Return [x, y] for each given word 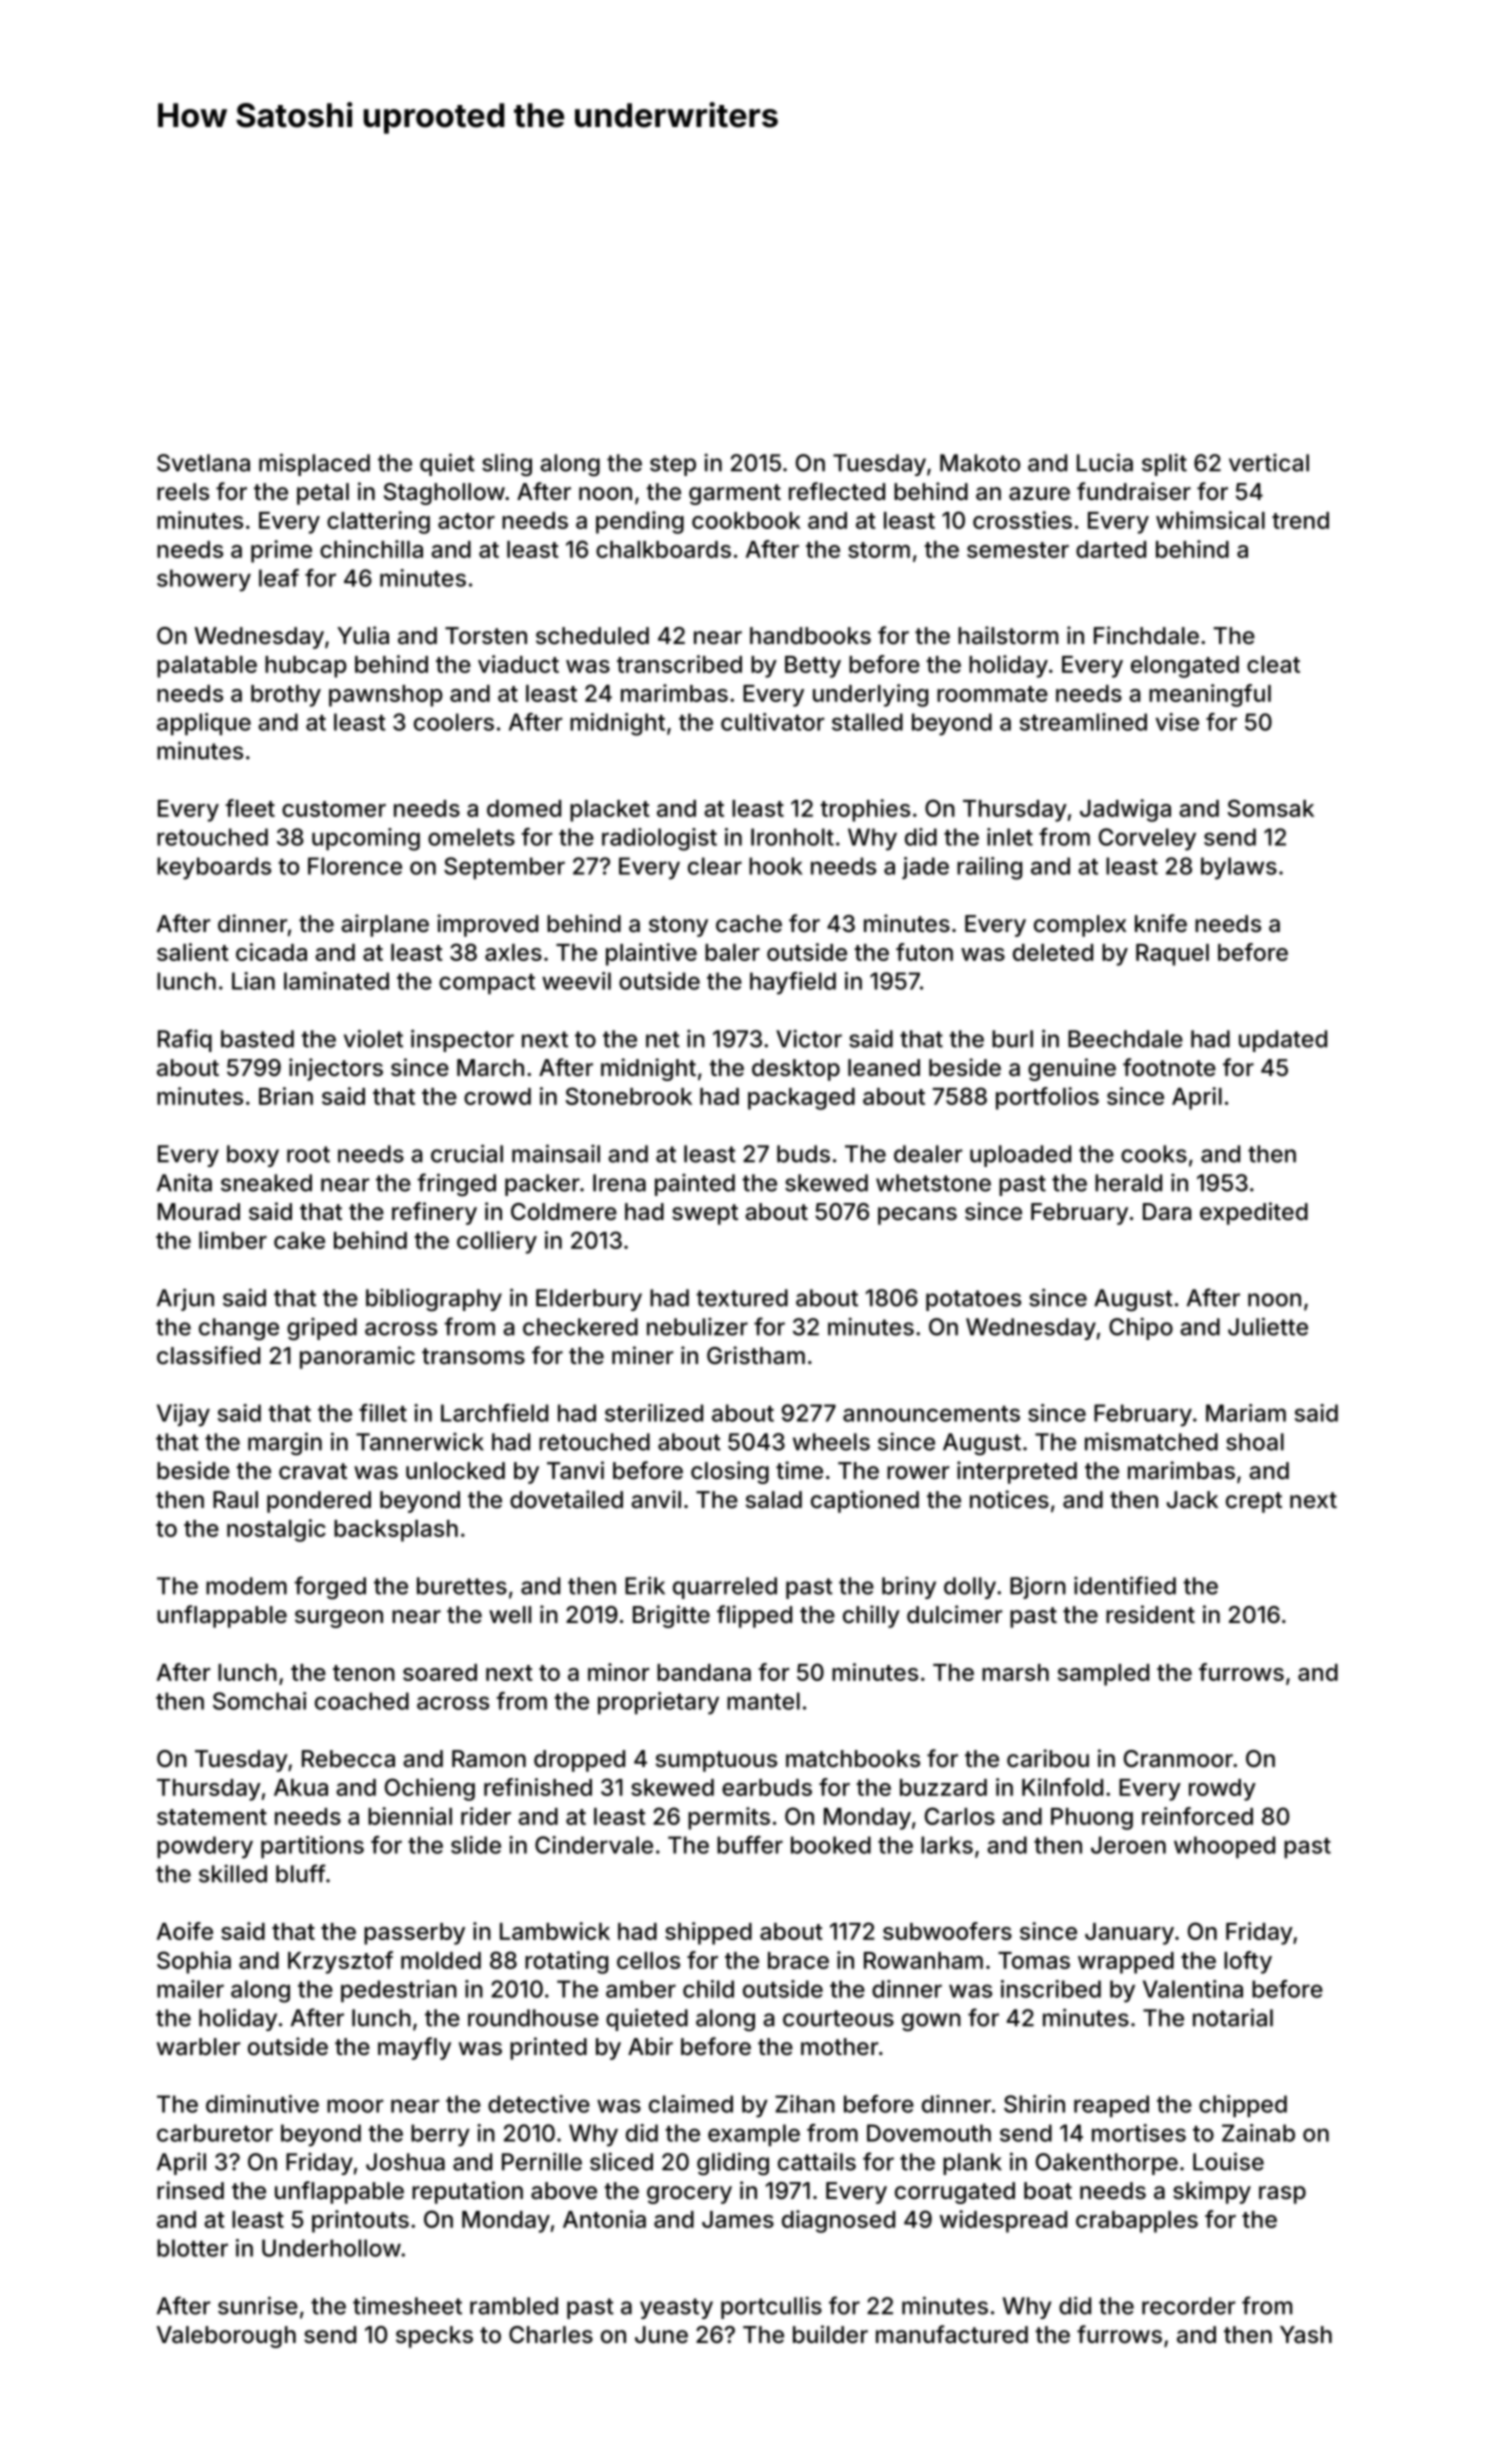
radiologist [659, 839]
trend [1300, 520]
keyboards [214, 868]
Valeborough [226, 2337]
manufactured [952, 2334]
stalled [867, 722]
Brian [286, 1096]
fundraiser [1134, 491]
